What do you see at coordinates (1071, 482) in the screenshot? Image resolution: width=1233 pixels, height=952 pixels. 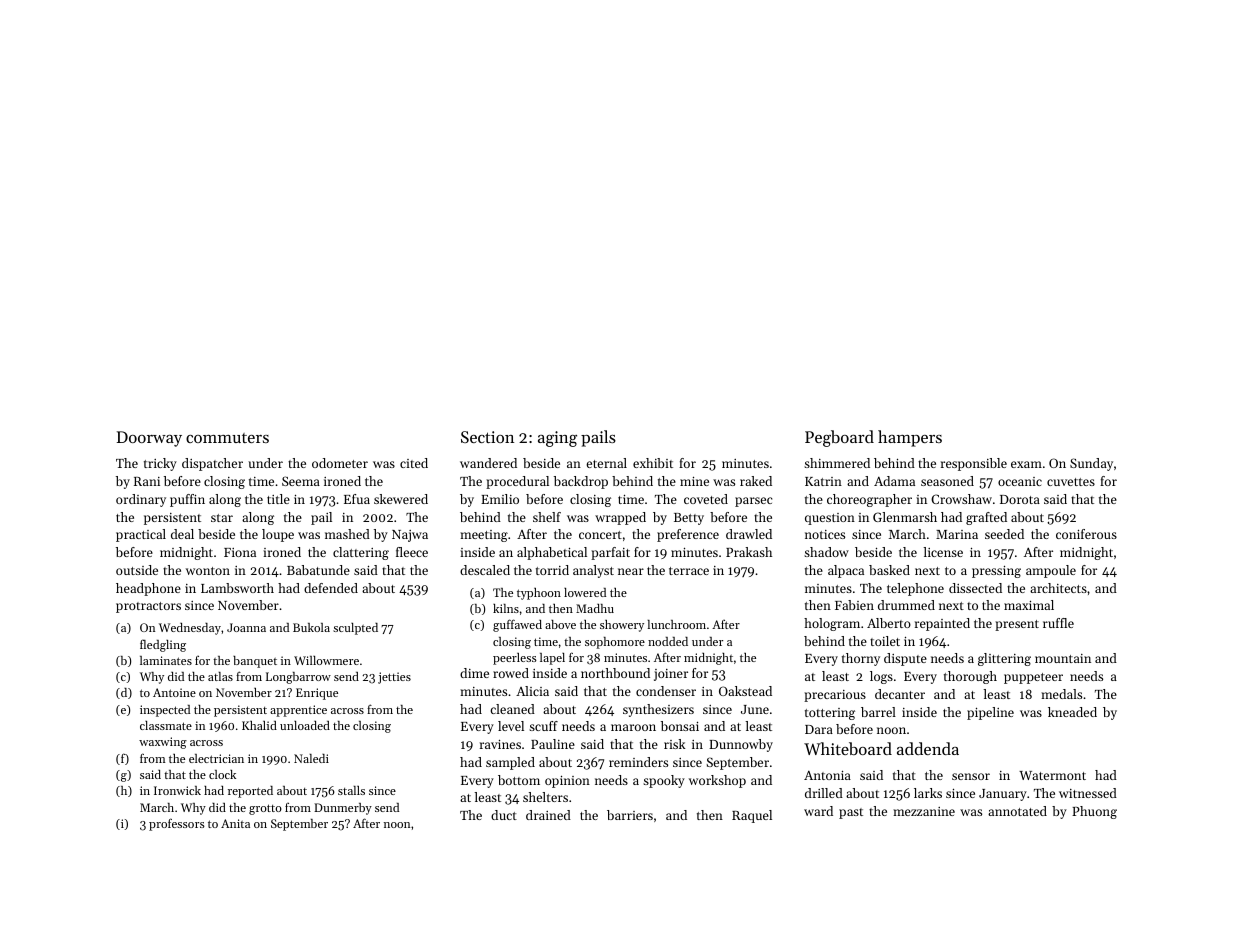 I see `cuvettes` at bounding box center [1071, 482].
